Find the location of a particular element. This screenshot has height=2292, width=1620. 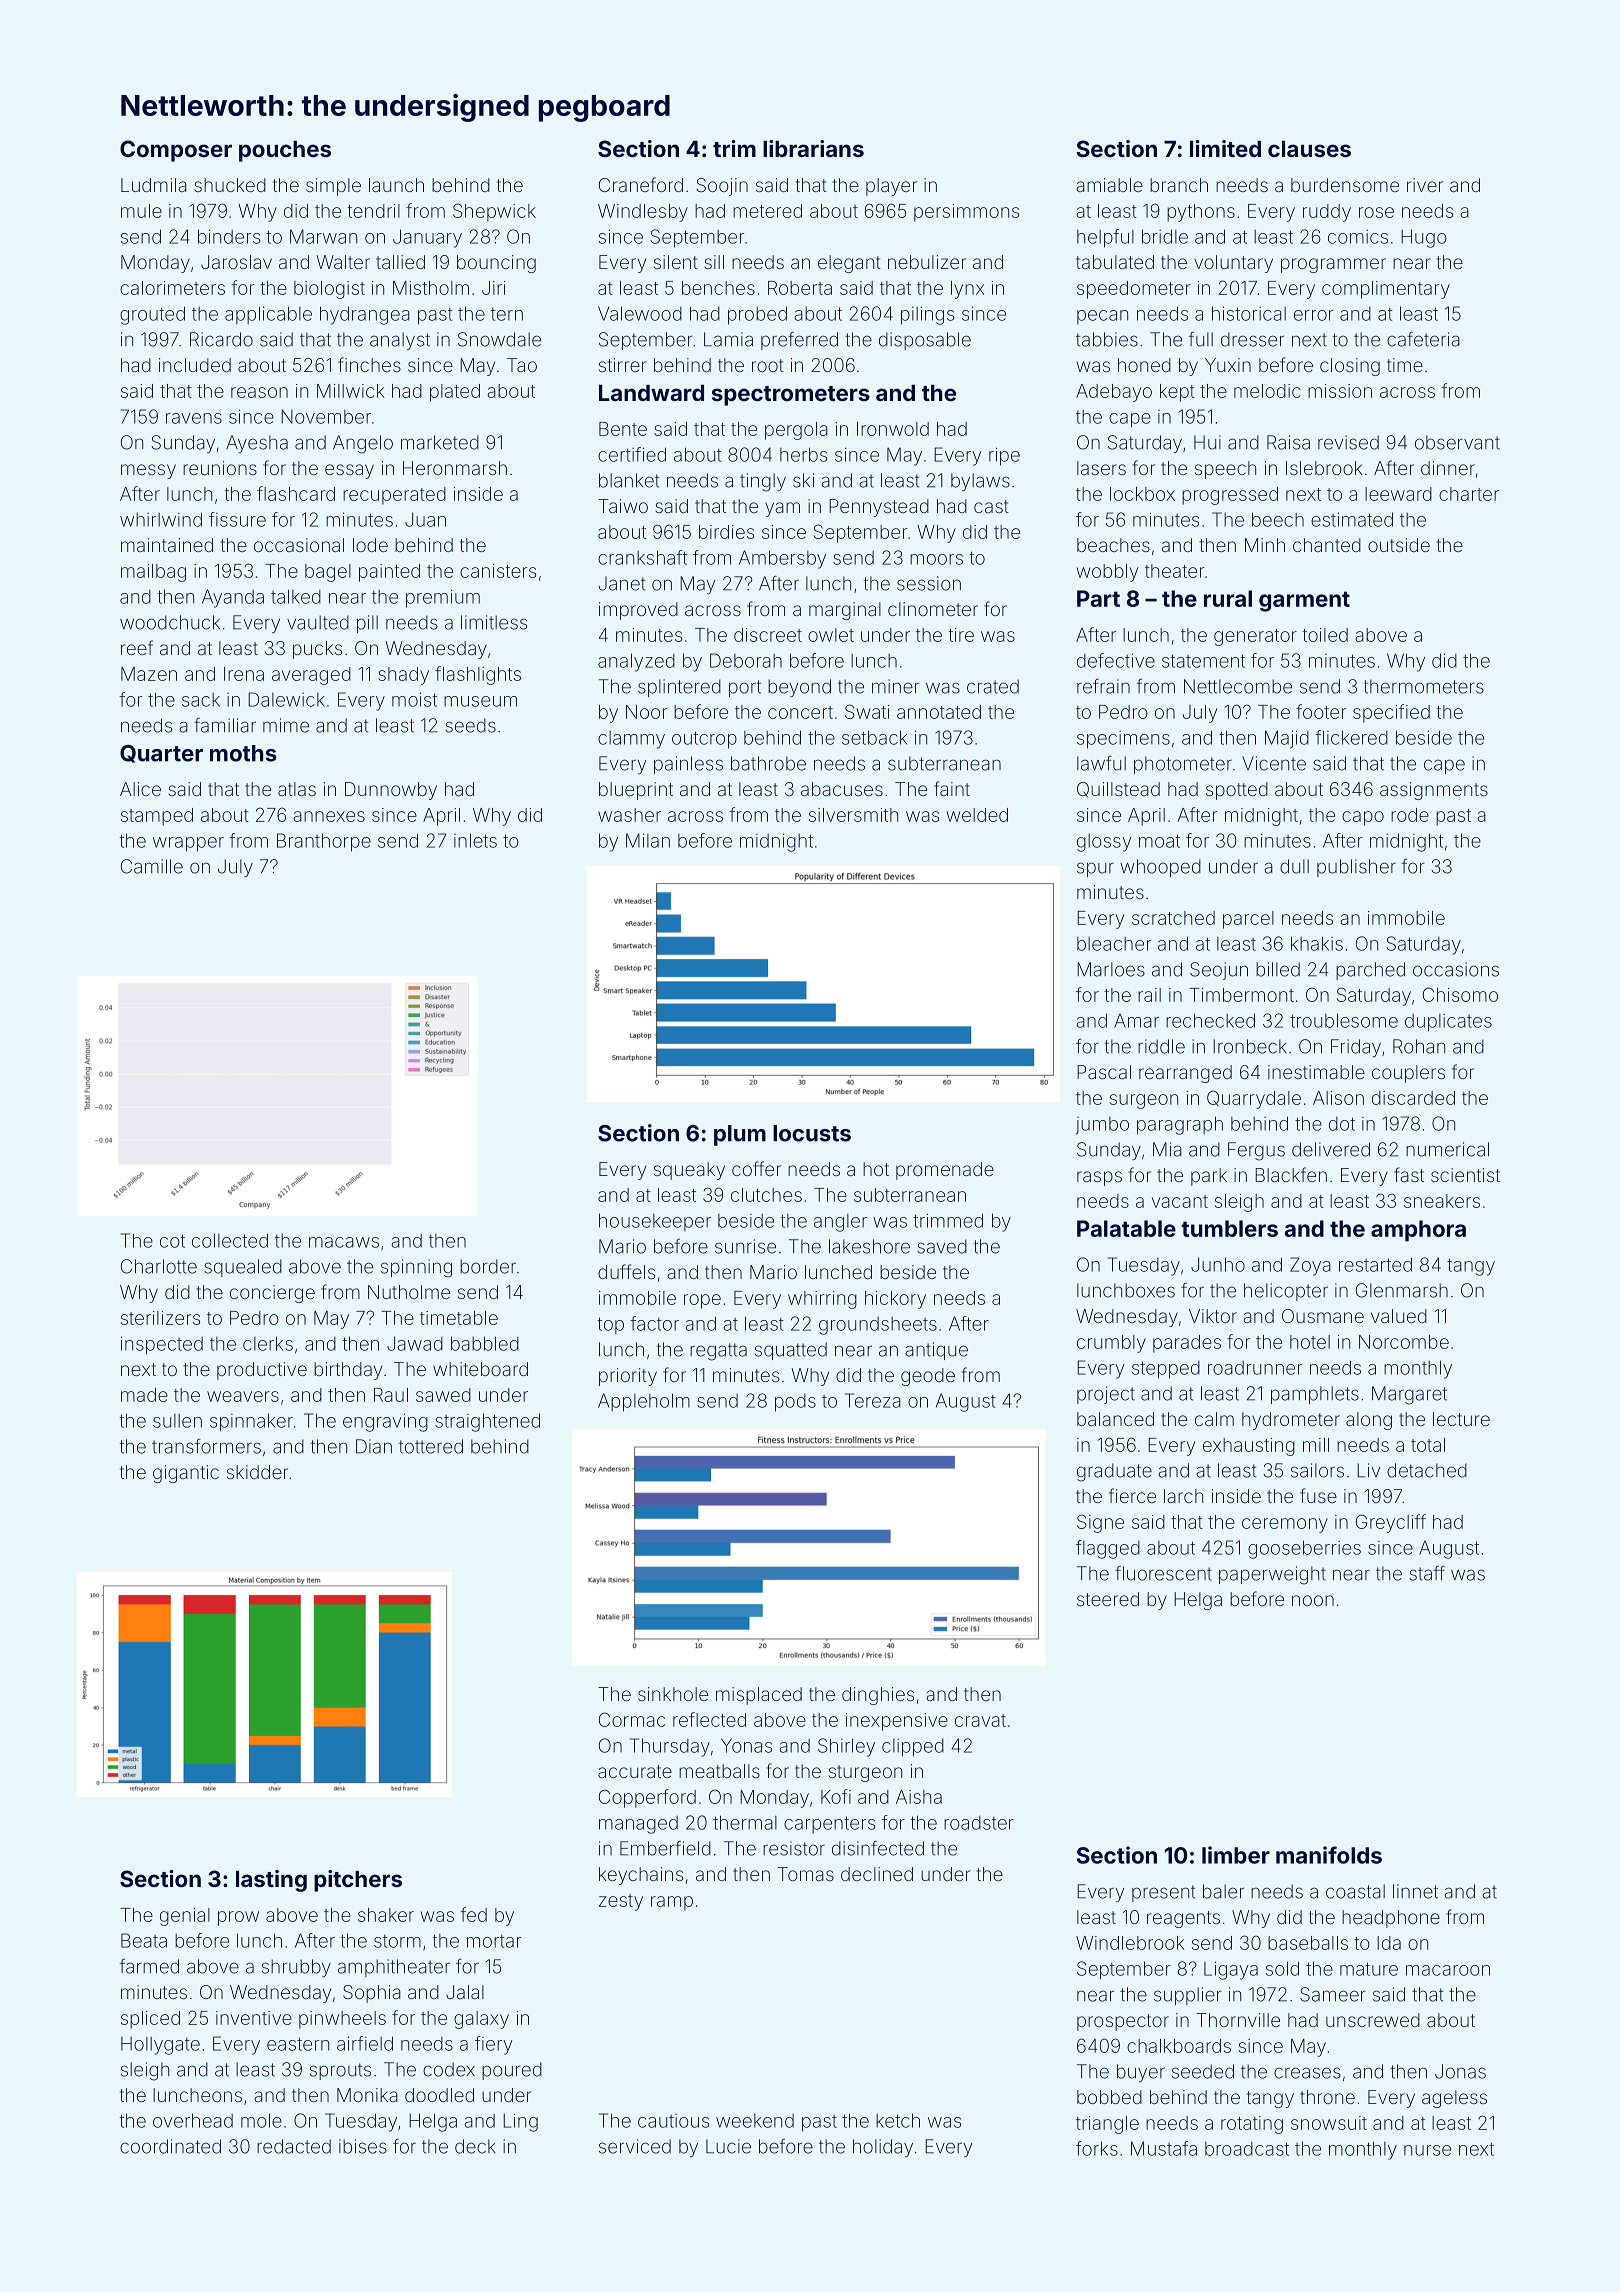

Composer is located at coordinates (176, 151).
